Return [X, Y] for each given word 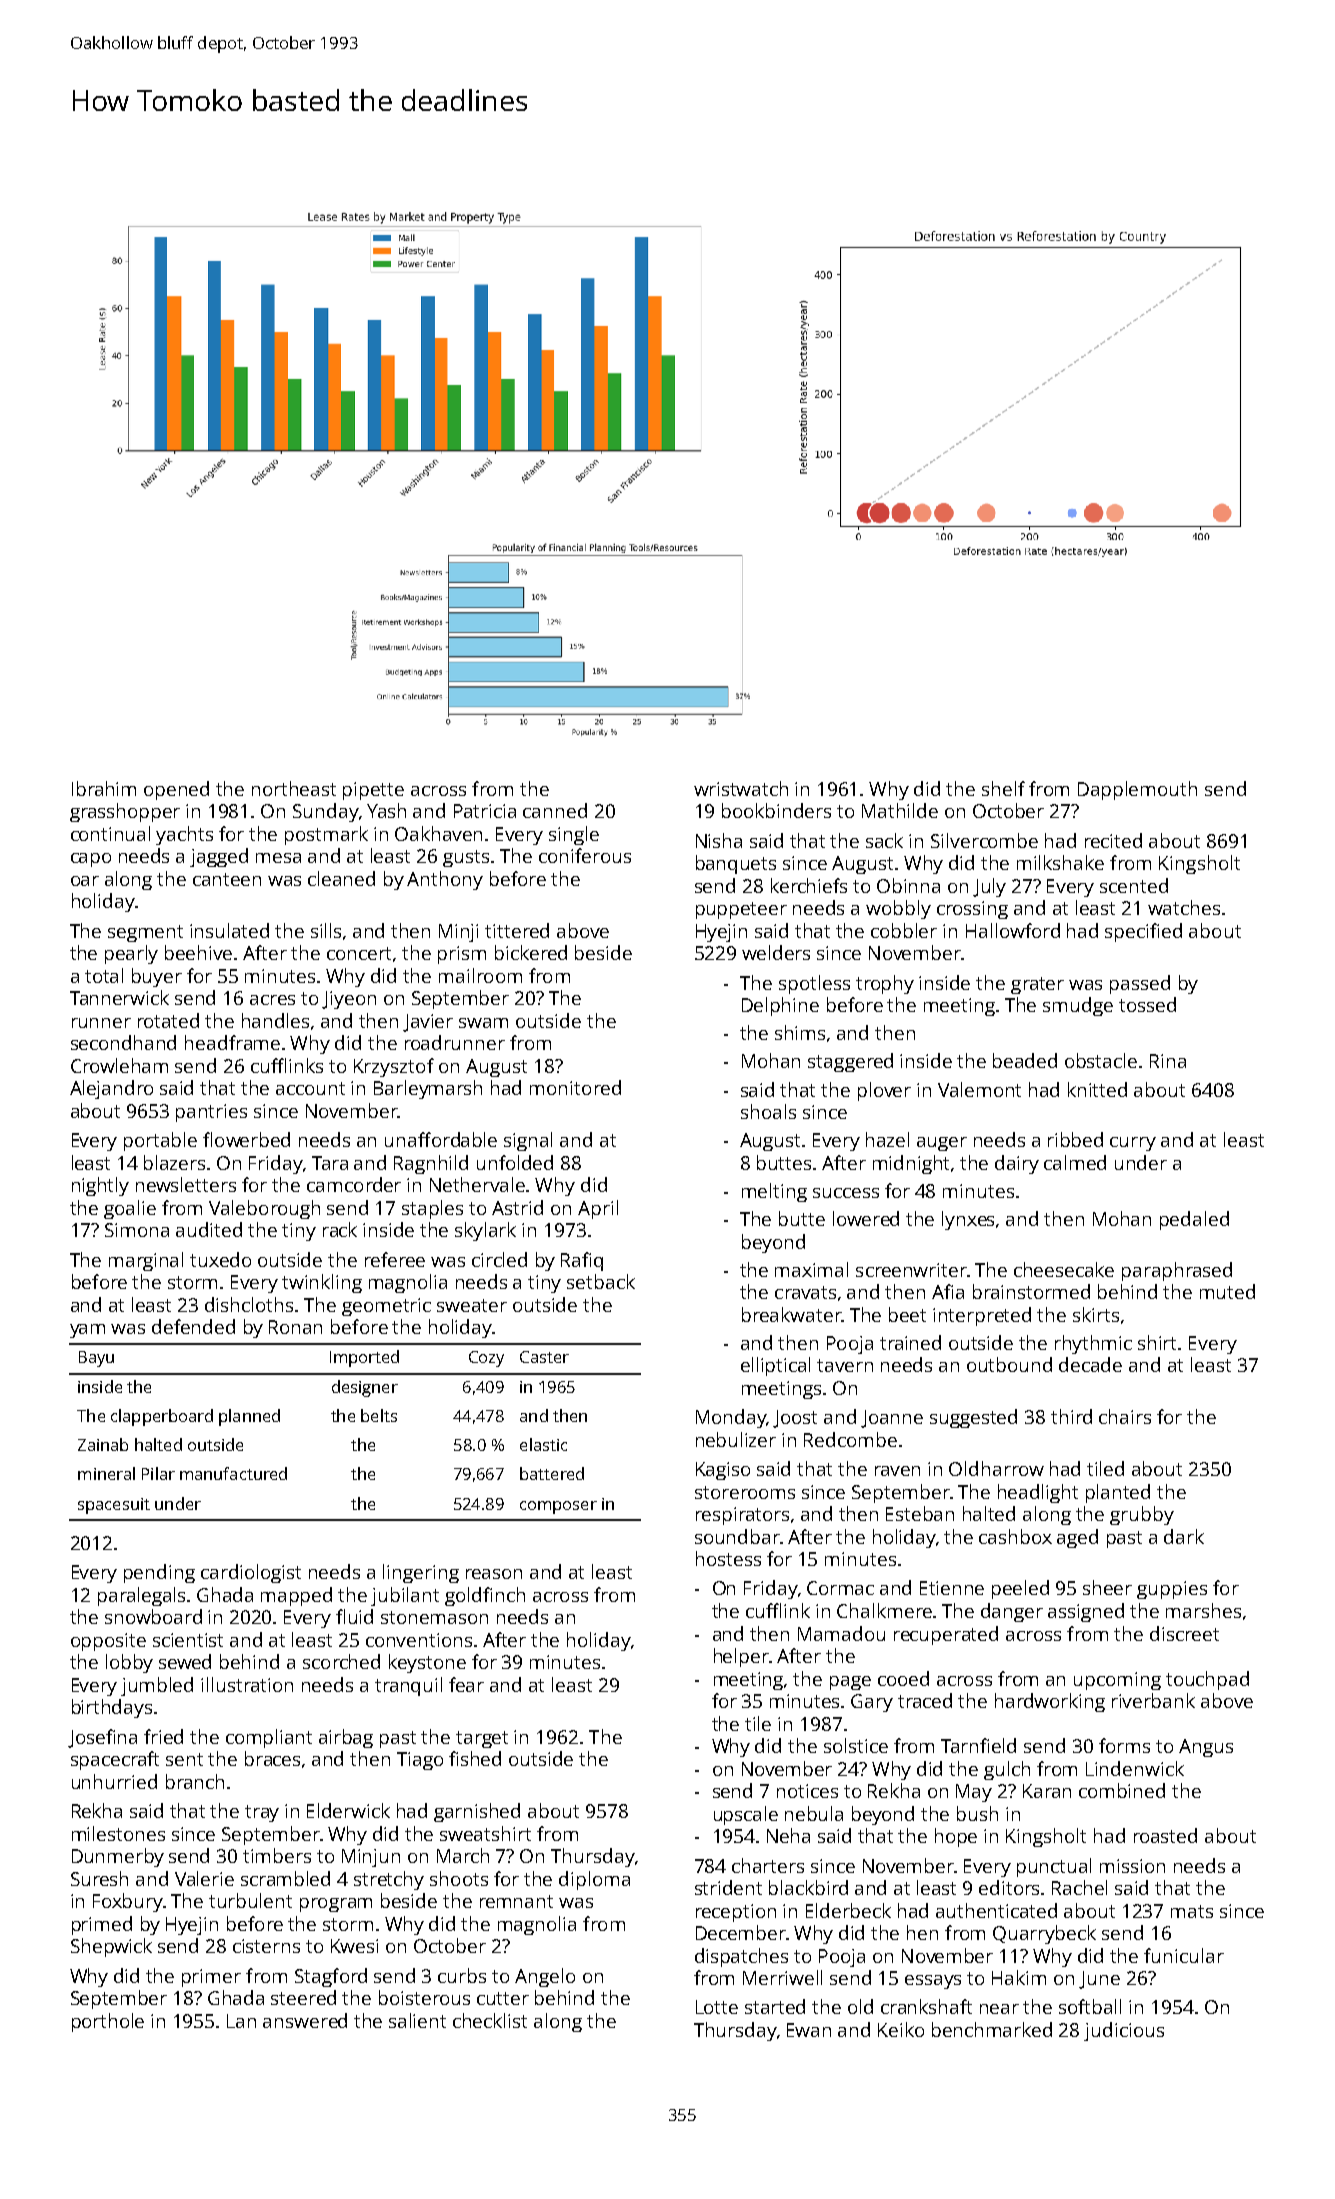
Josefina [102, 1738]
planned [249, 1417]
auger [942, 1144]
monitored [575, 1087]
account [310, 1088]
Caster [544, 1357]
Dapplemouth [1137, 790]
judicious [1124, 2031]
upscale [746, 1815]
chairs [1125, 1416]
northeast [294, 788]
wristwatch [741, 788]
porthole [108, 2022]
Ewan [809, 2030]
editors [1010, 1887]
